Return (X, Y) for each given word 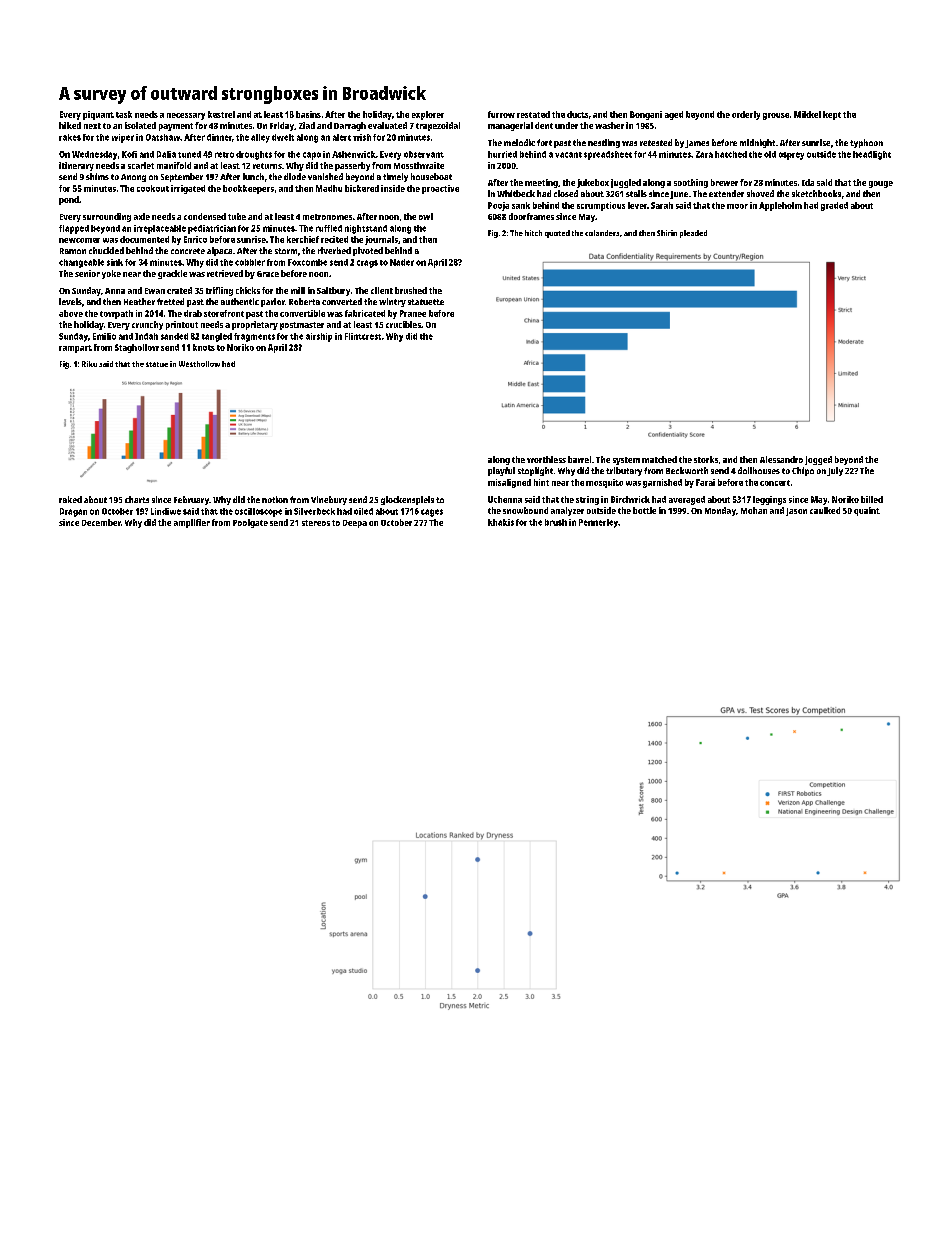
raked (70, 499)
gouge (881, 184)
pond (69, 200)
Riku (89, 364)
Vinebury (329, 500)
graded (834, 206)
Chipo (803, 471)
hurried (502, 154)
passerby (352, 166)
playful (501, 471)
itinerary (76, 166)
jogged (818, 460)
